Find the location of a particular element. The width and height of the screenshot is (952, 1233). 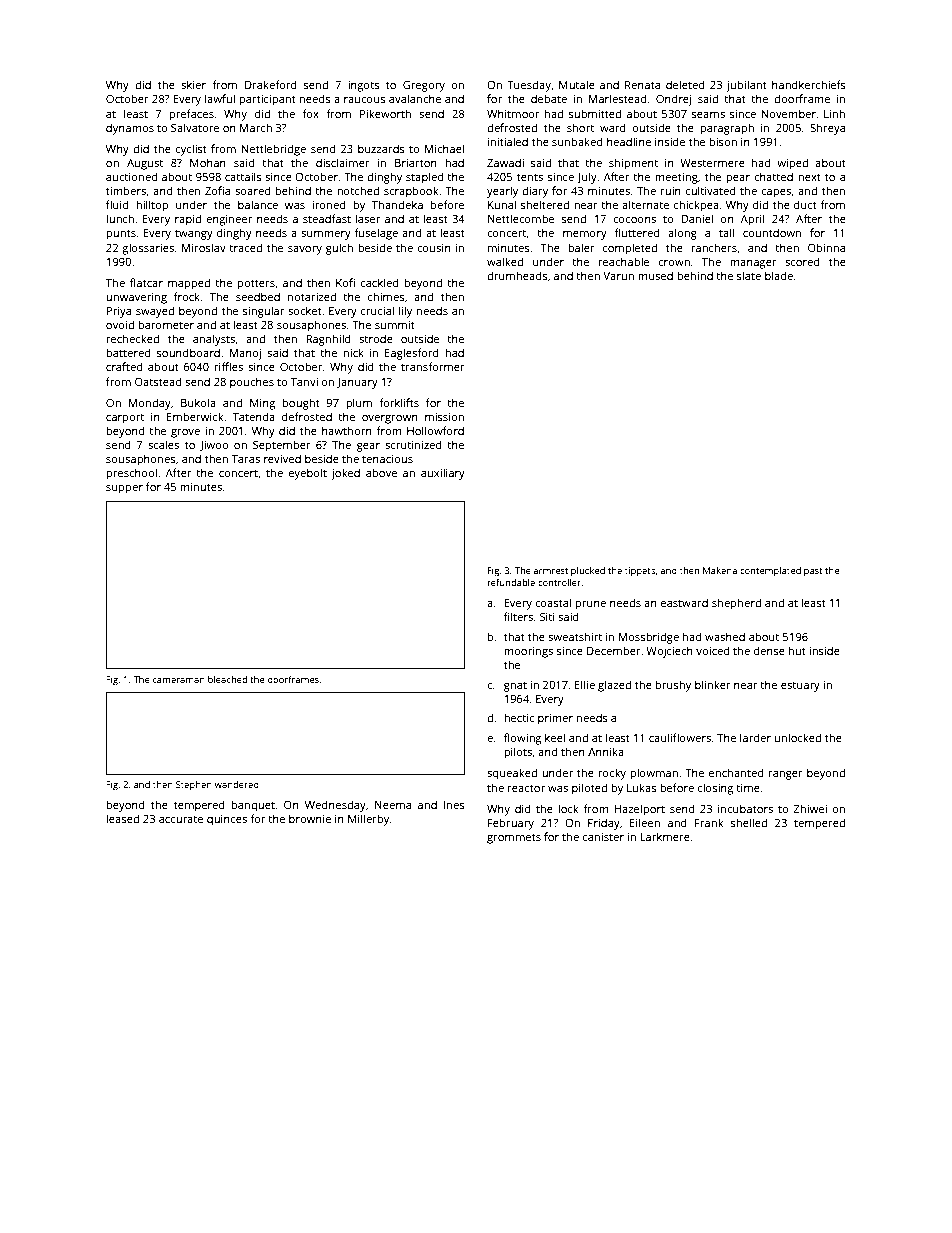

Makena is located at coordinates (720, 570).
